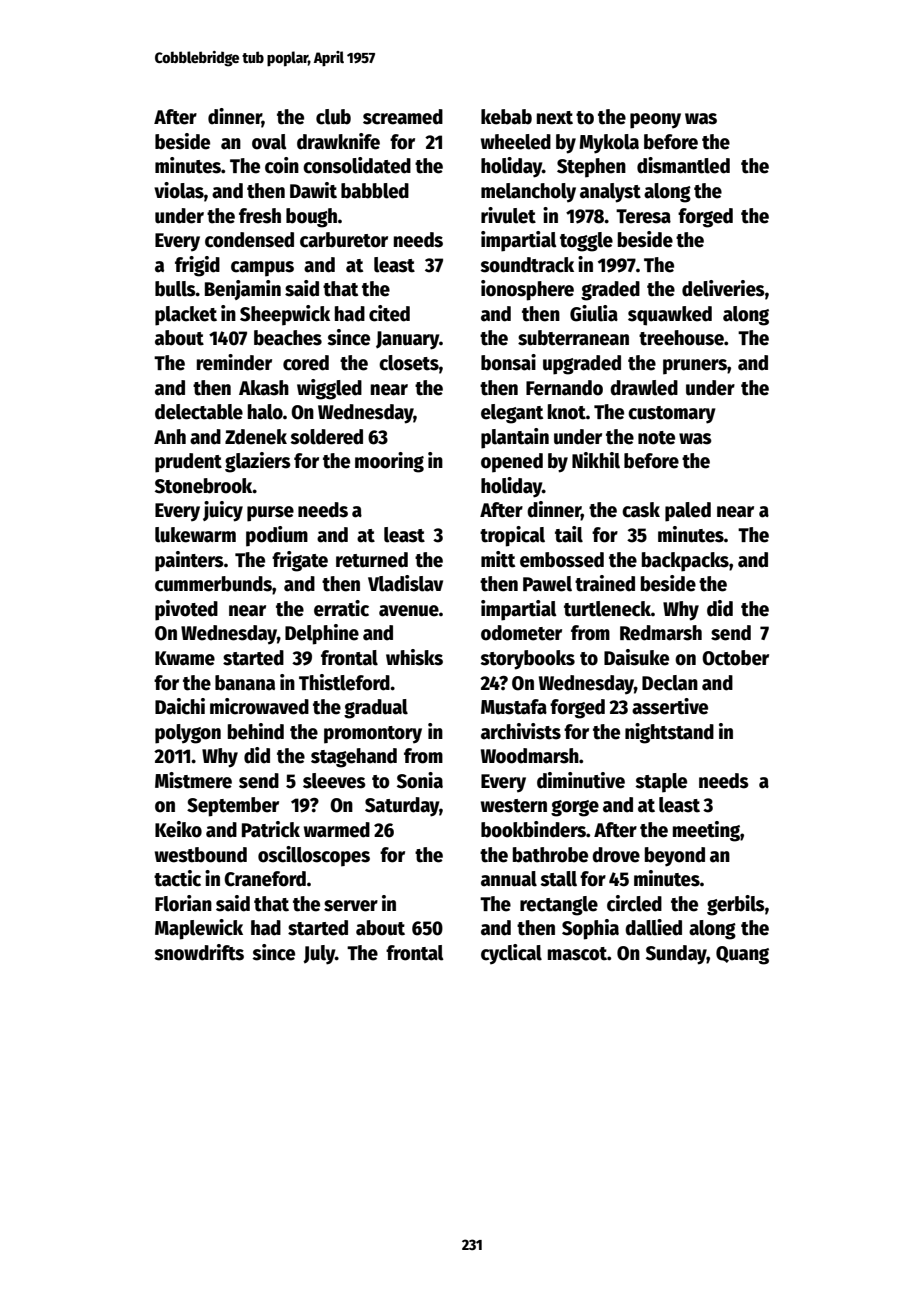 The width and height of the screenshot is (924, 1311). What do you see at coordinates (515, 438) in the screenshot?
I see `plantain` at bounding box center [515, 438].
